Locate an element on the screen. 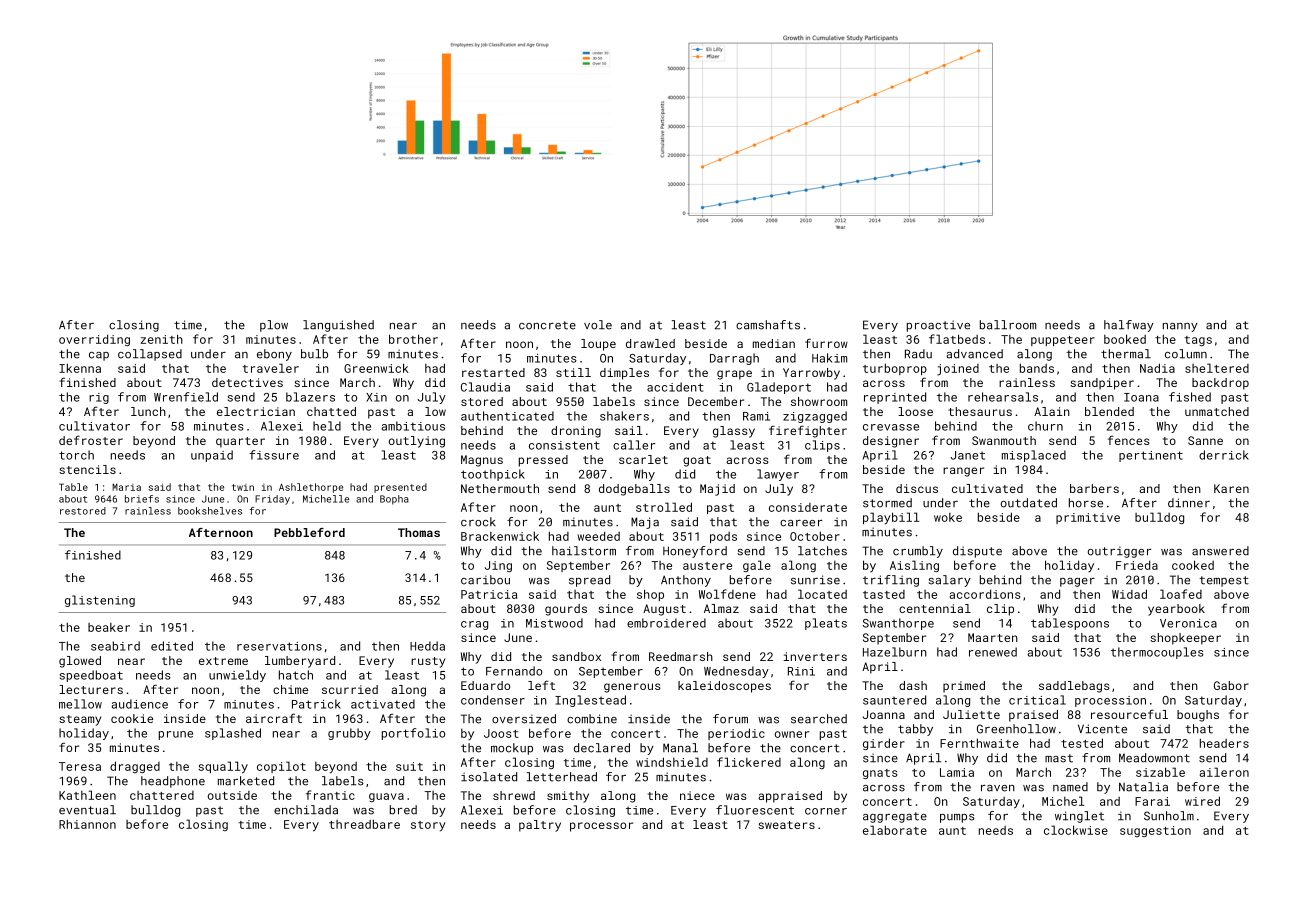  camshafts is located at coordinates (768, 325).
